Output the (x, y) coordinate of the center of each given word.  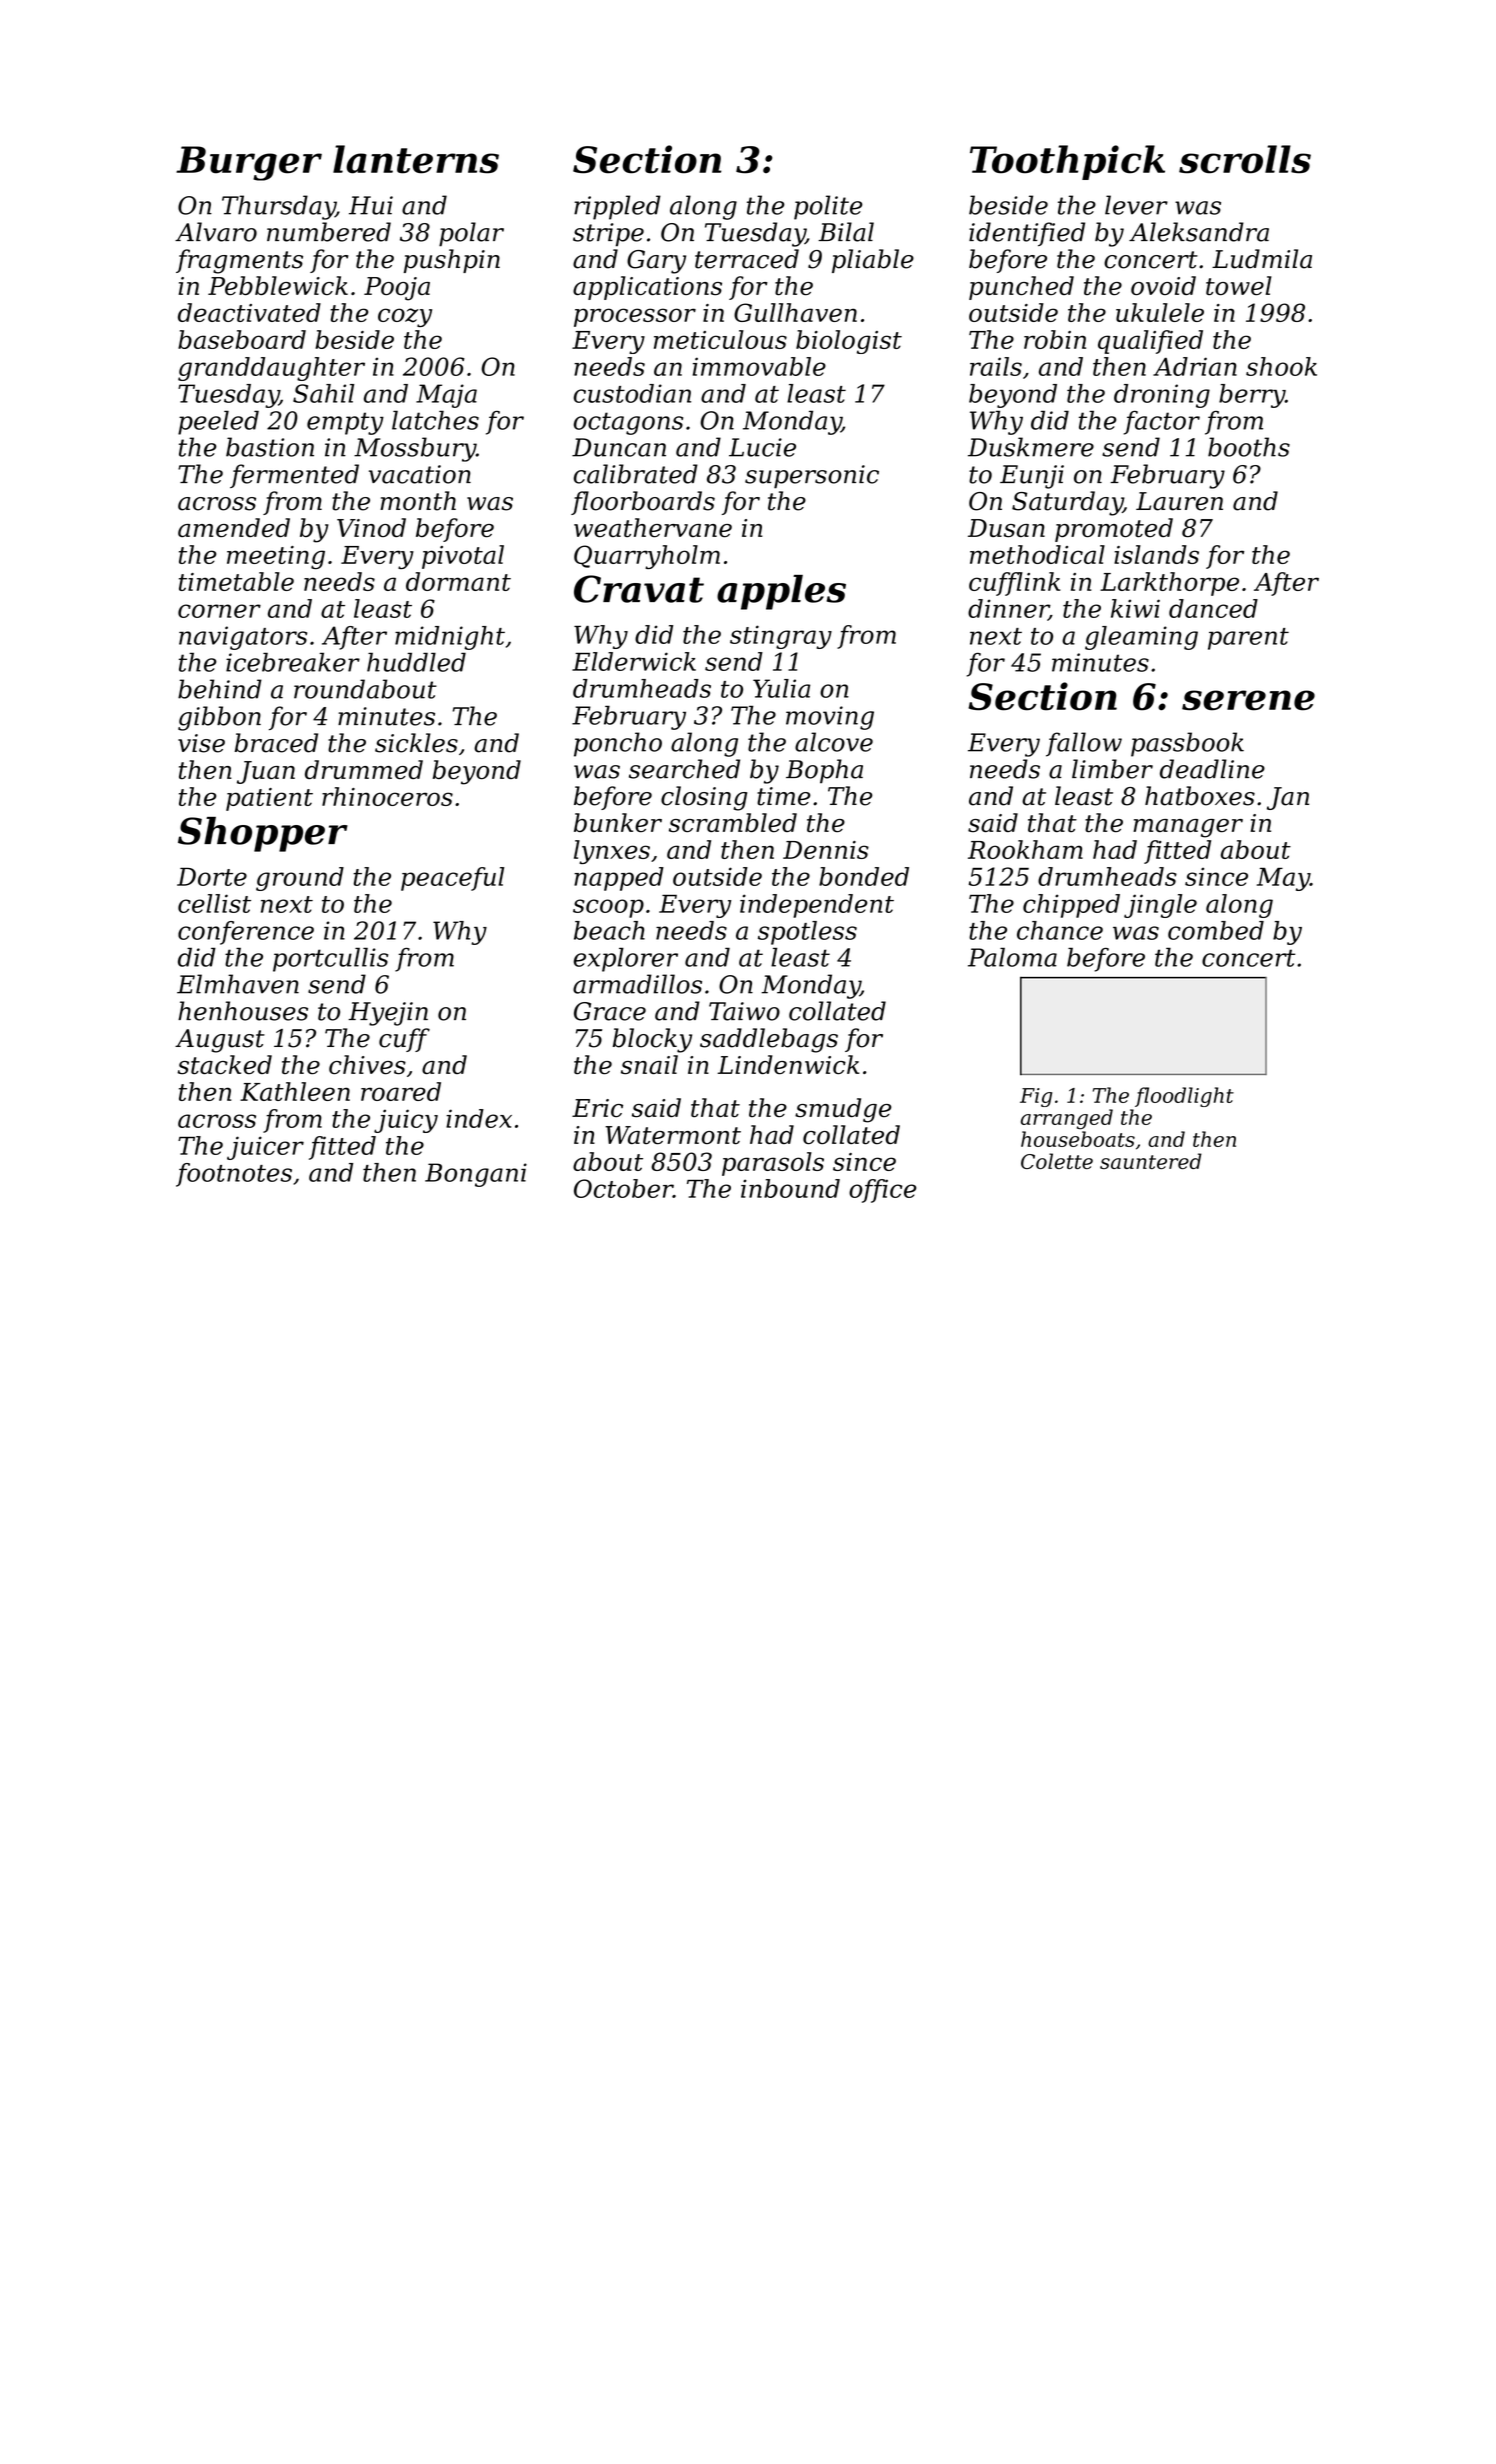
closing (704, 798)
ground (300, 879)
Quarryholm (647, 557)
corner (219, 611)
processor (635, 317)
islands (1156, 554)
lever (1136, 205)
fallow (1084, 744)
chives (367, 1065)
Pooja (397, 289)
